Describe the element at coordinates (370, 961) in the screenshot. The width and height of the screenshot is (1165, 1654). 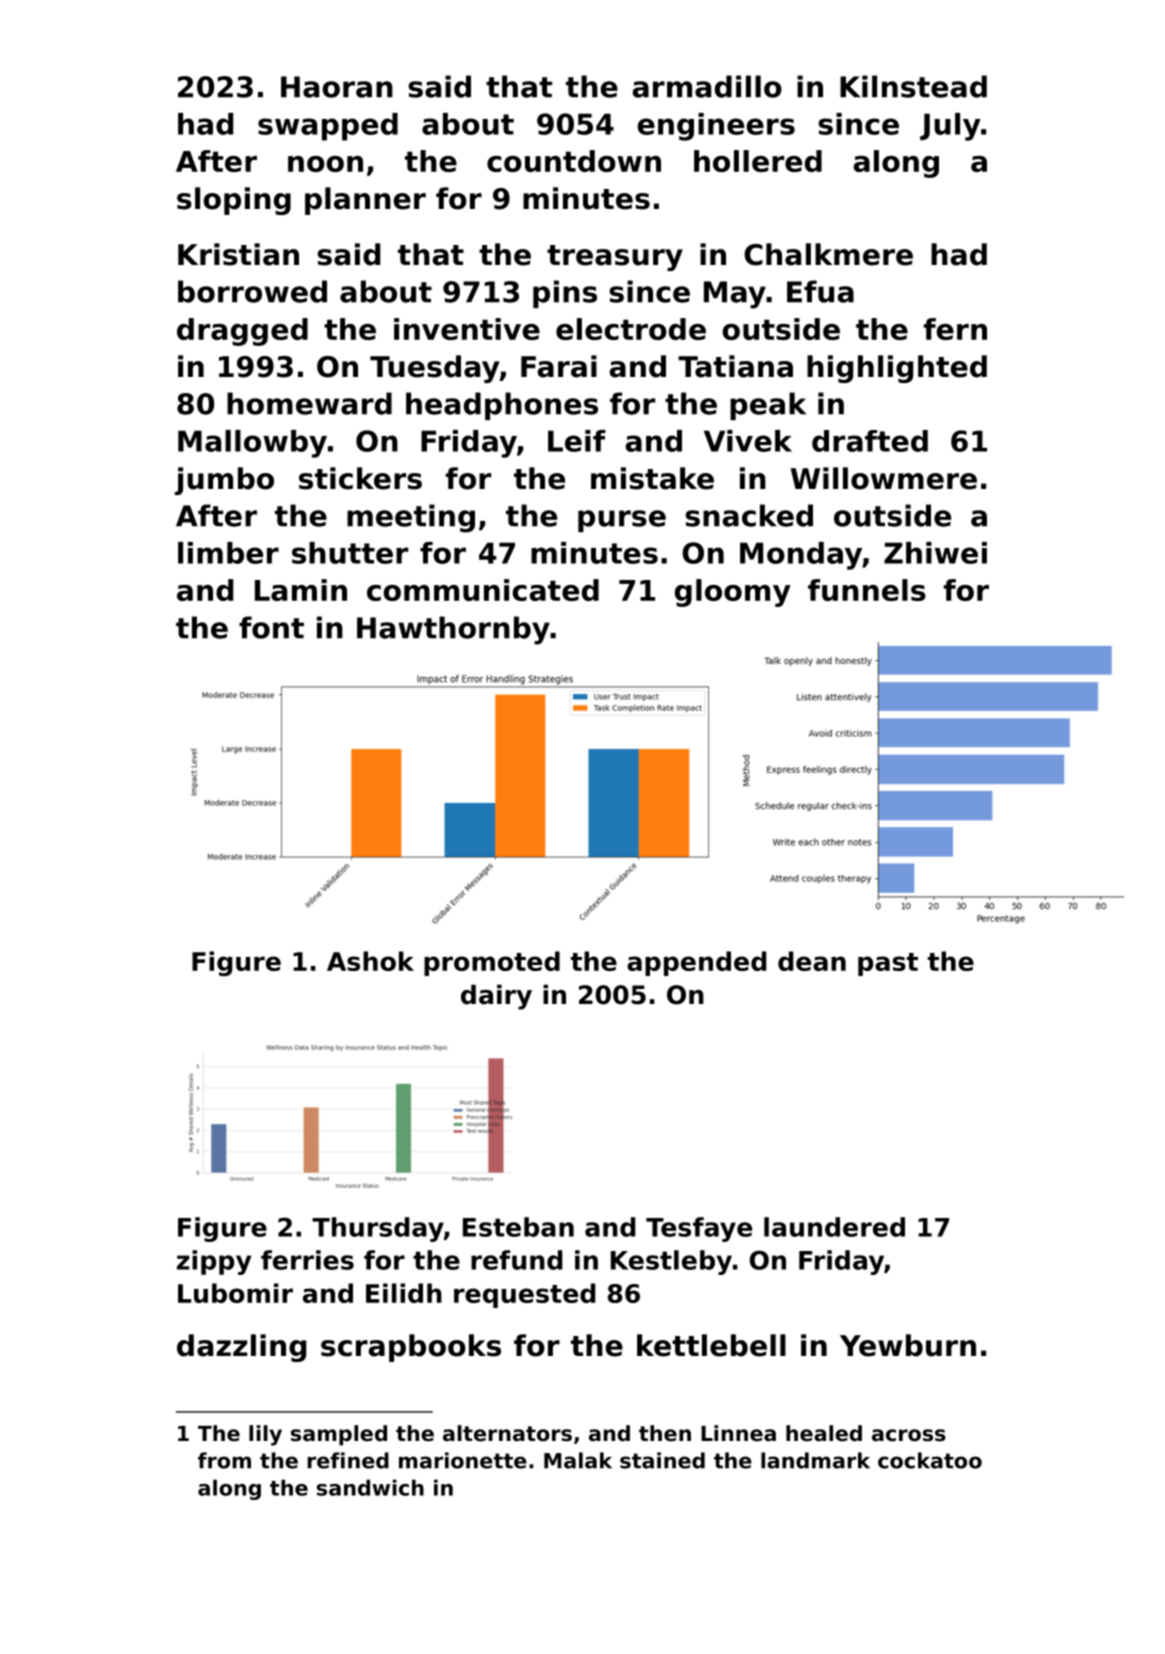
I see `Ashok` at that location.
